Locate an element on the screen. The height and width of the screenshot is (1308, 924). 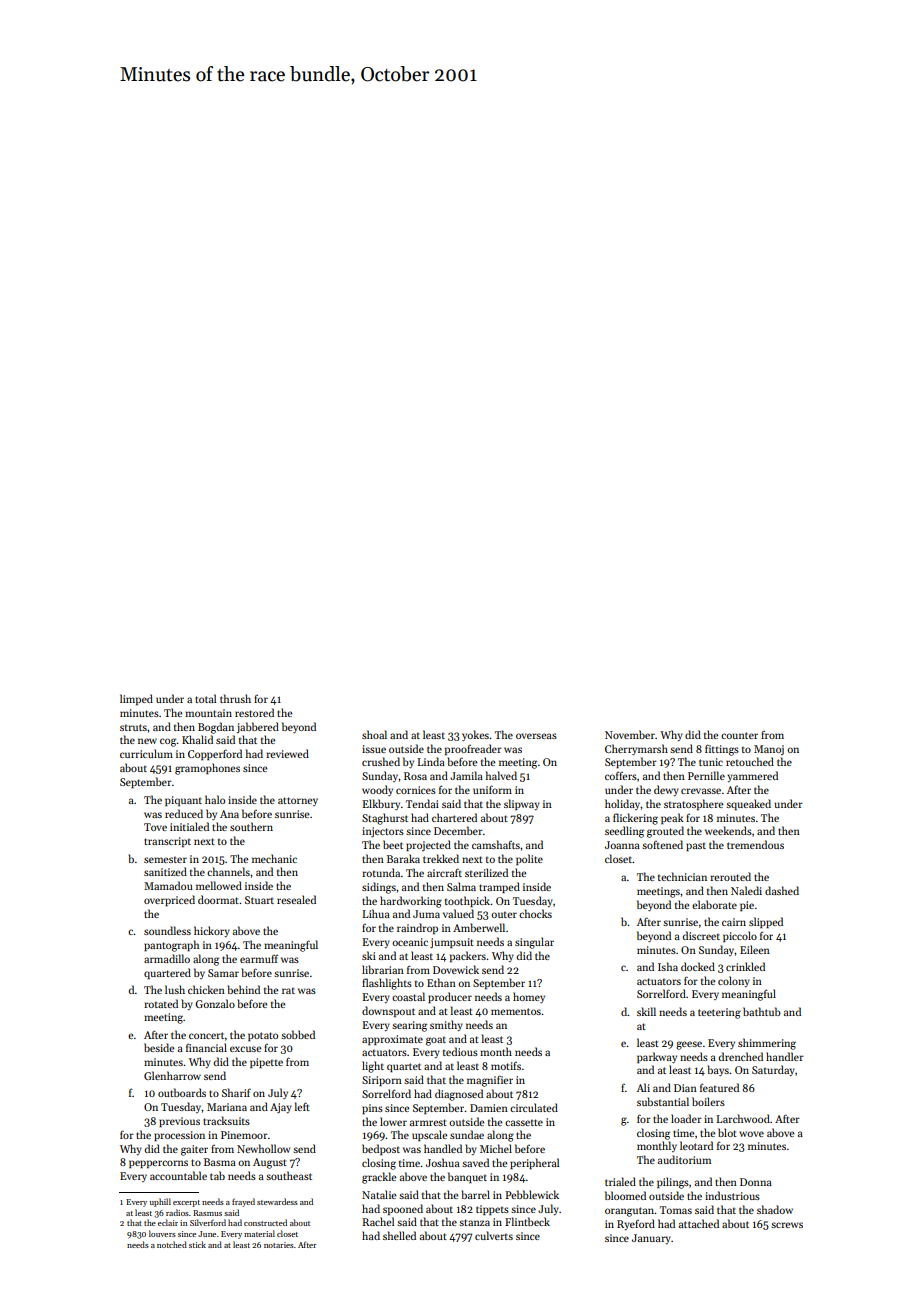
restored is located at coordinates (254, 712).
